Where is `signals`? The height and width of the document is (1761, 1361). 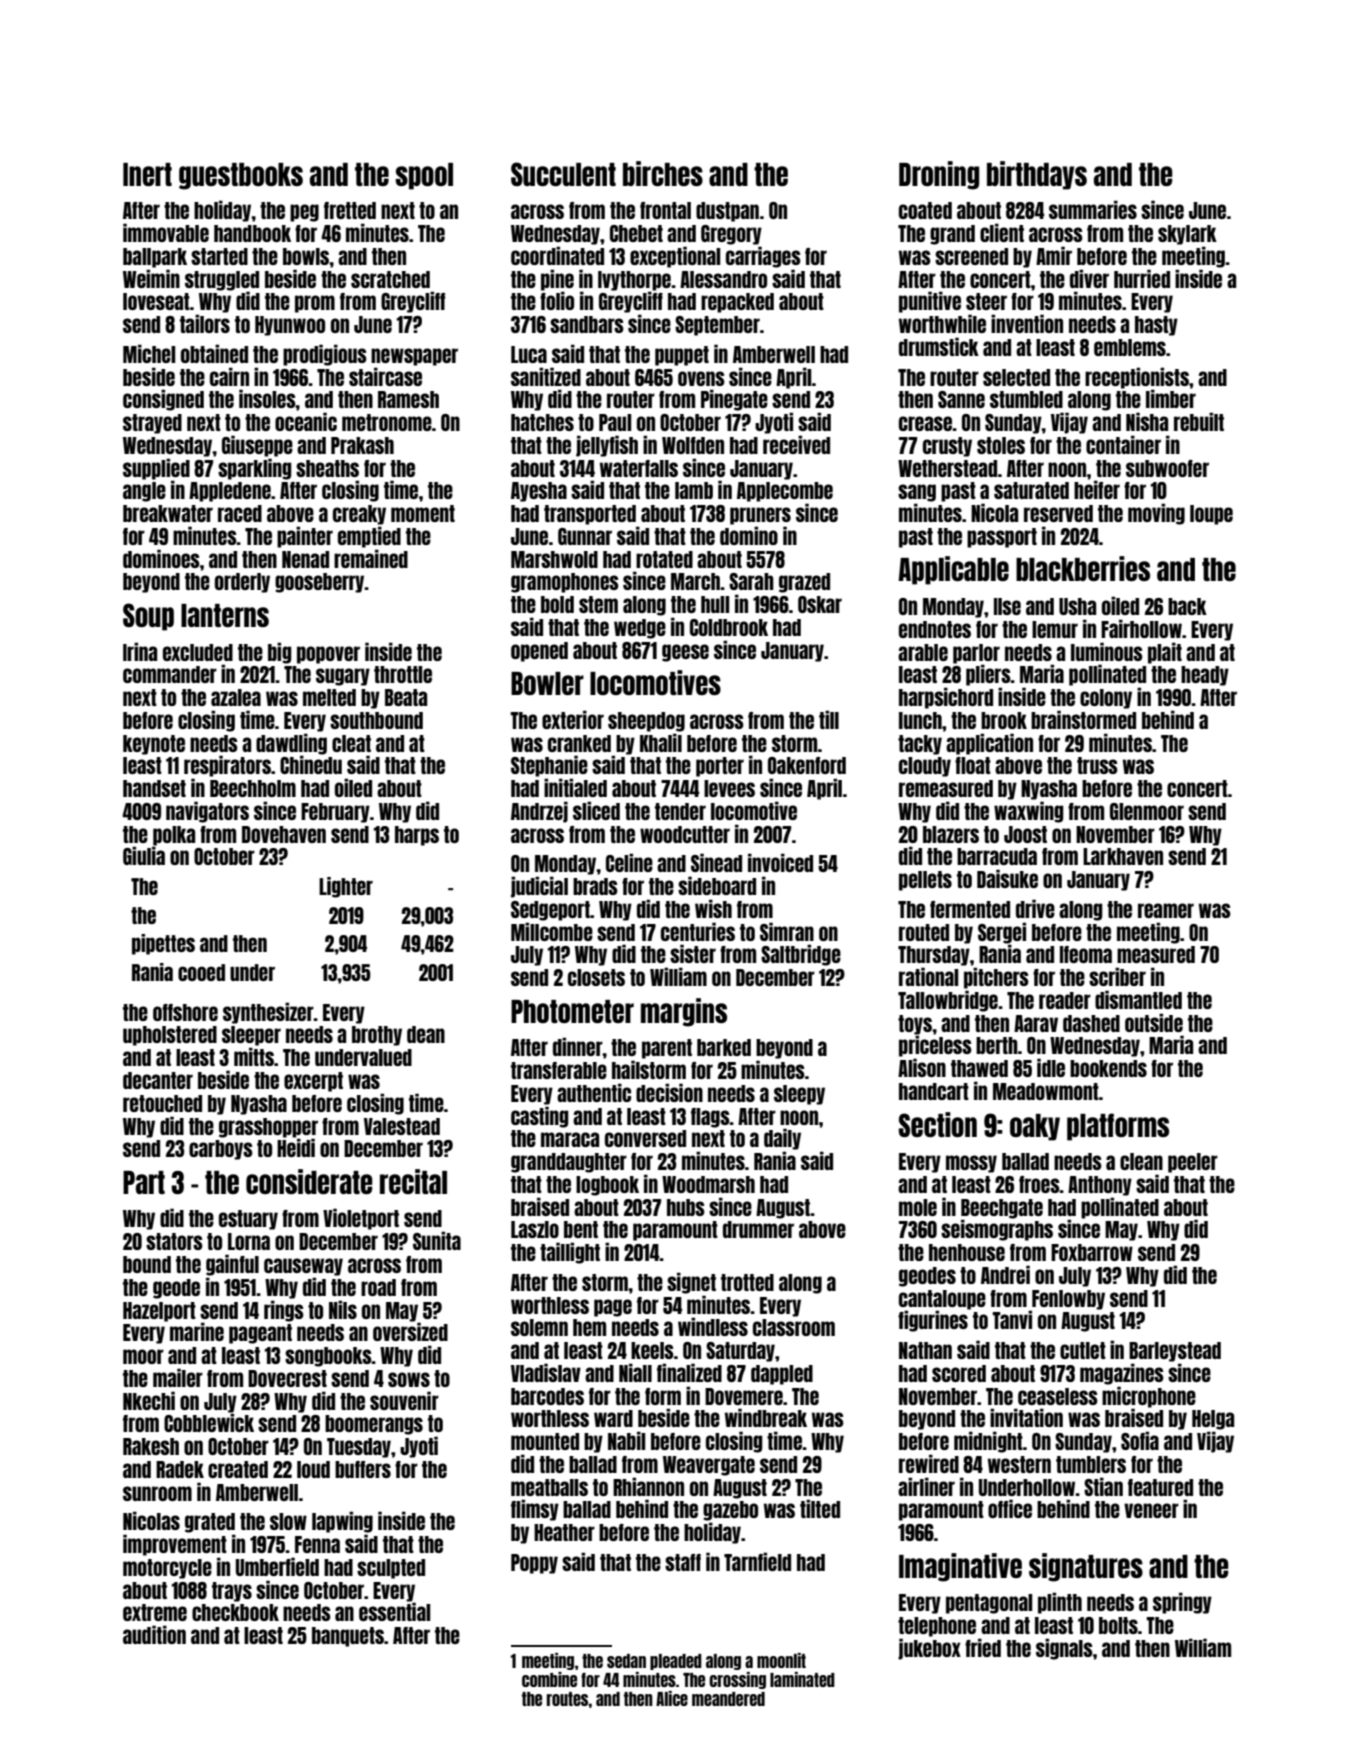
signals is located at coordinates (1064, 1649).
